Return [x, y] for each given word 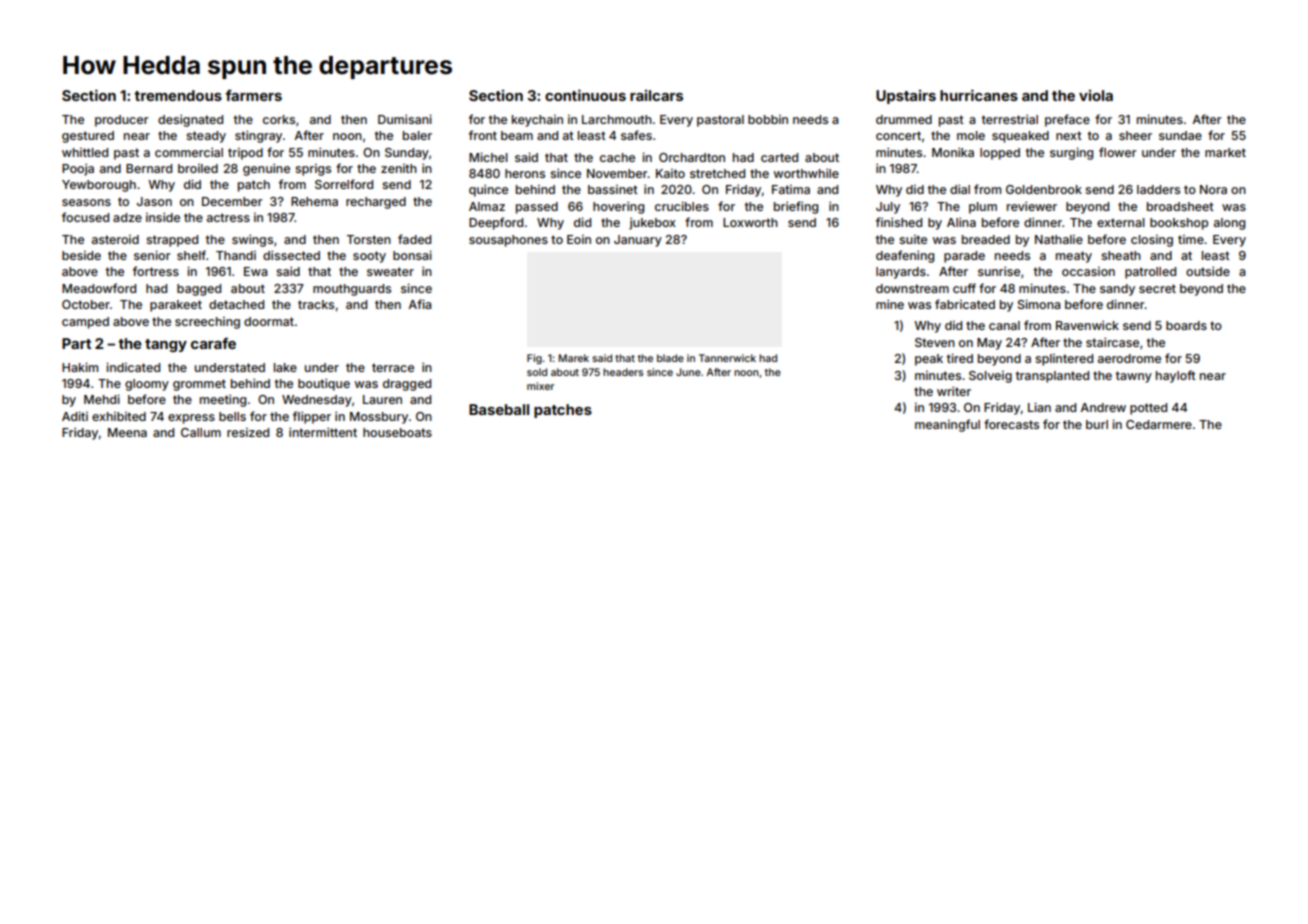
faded [414, 239]
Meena [127, 432]
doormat [269, 321]
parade [964, 257]
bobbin [768, 119]
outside [1208, 271]
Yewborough [99, 186]
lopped [1000, 154]
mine [890, 304]
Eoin [579, 239]
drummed [904, 119]
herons [525, 173]
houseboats [397, 432]
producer [121, 121]
